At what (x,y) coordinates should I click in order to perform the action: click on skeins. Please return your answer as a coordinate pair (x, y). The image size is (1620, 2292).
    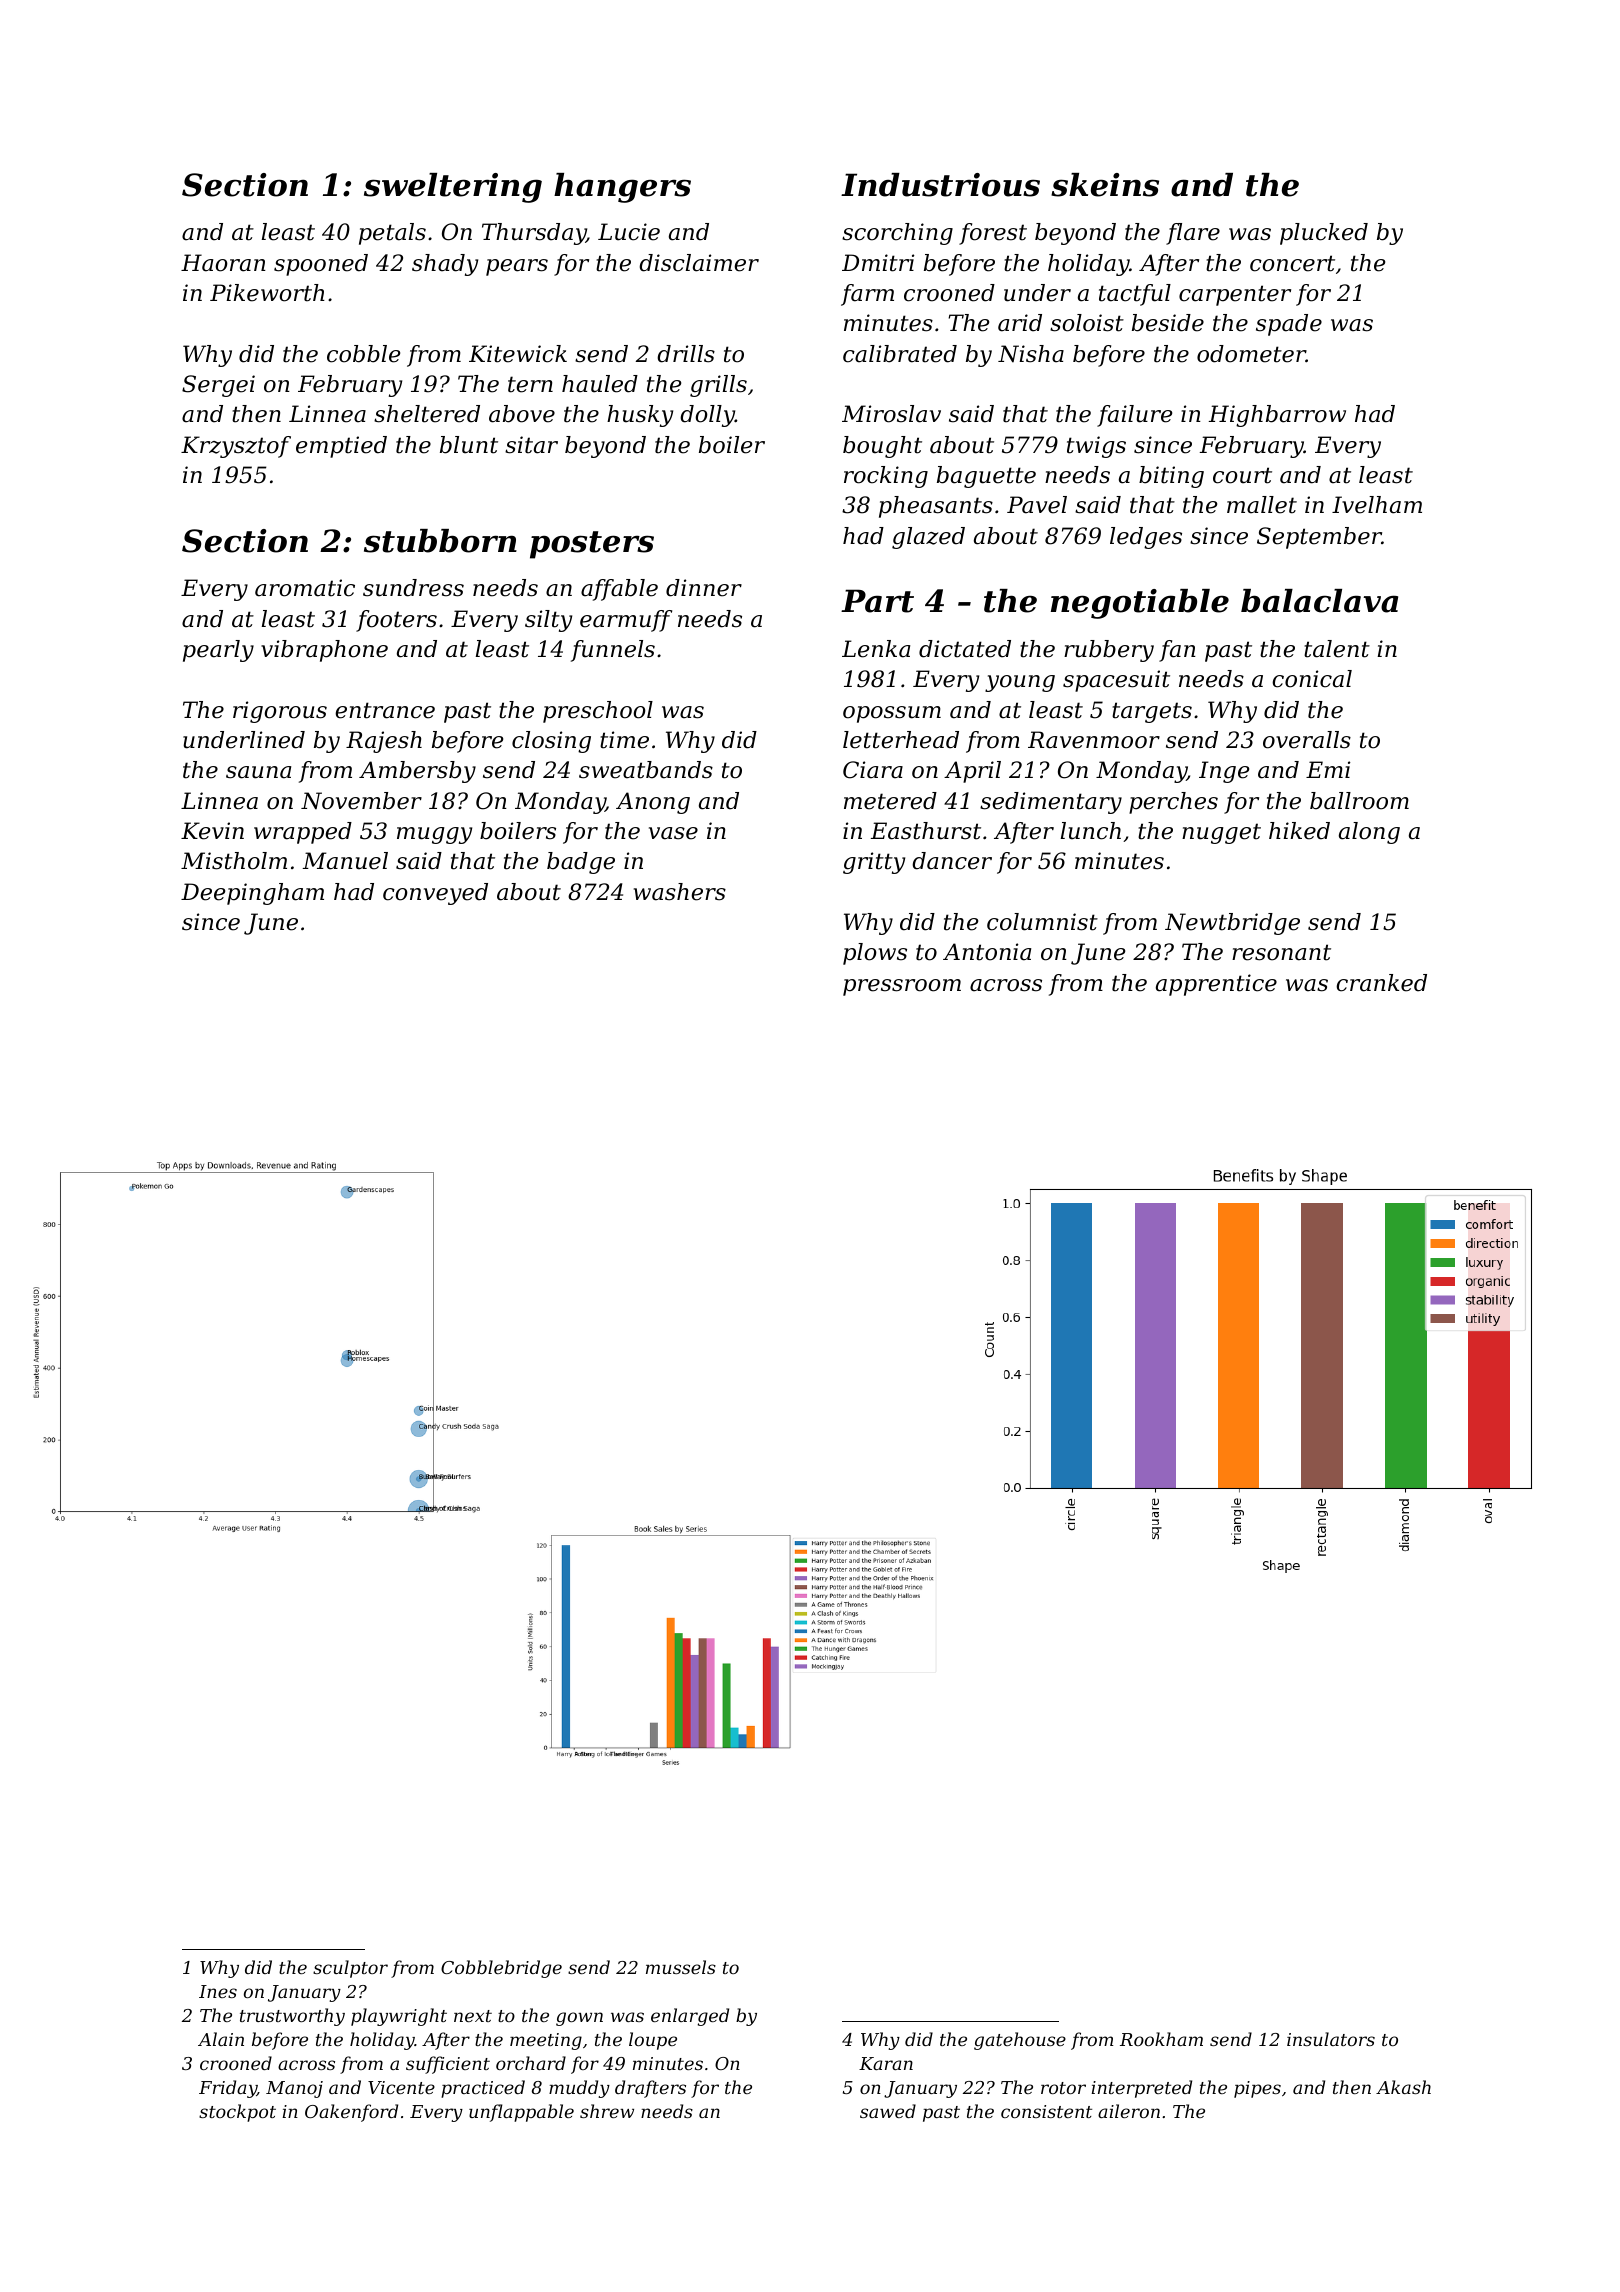
    Looking at the image, I should click on (1105, 185).
